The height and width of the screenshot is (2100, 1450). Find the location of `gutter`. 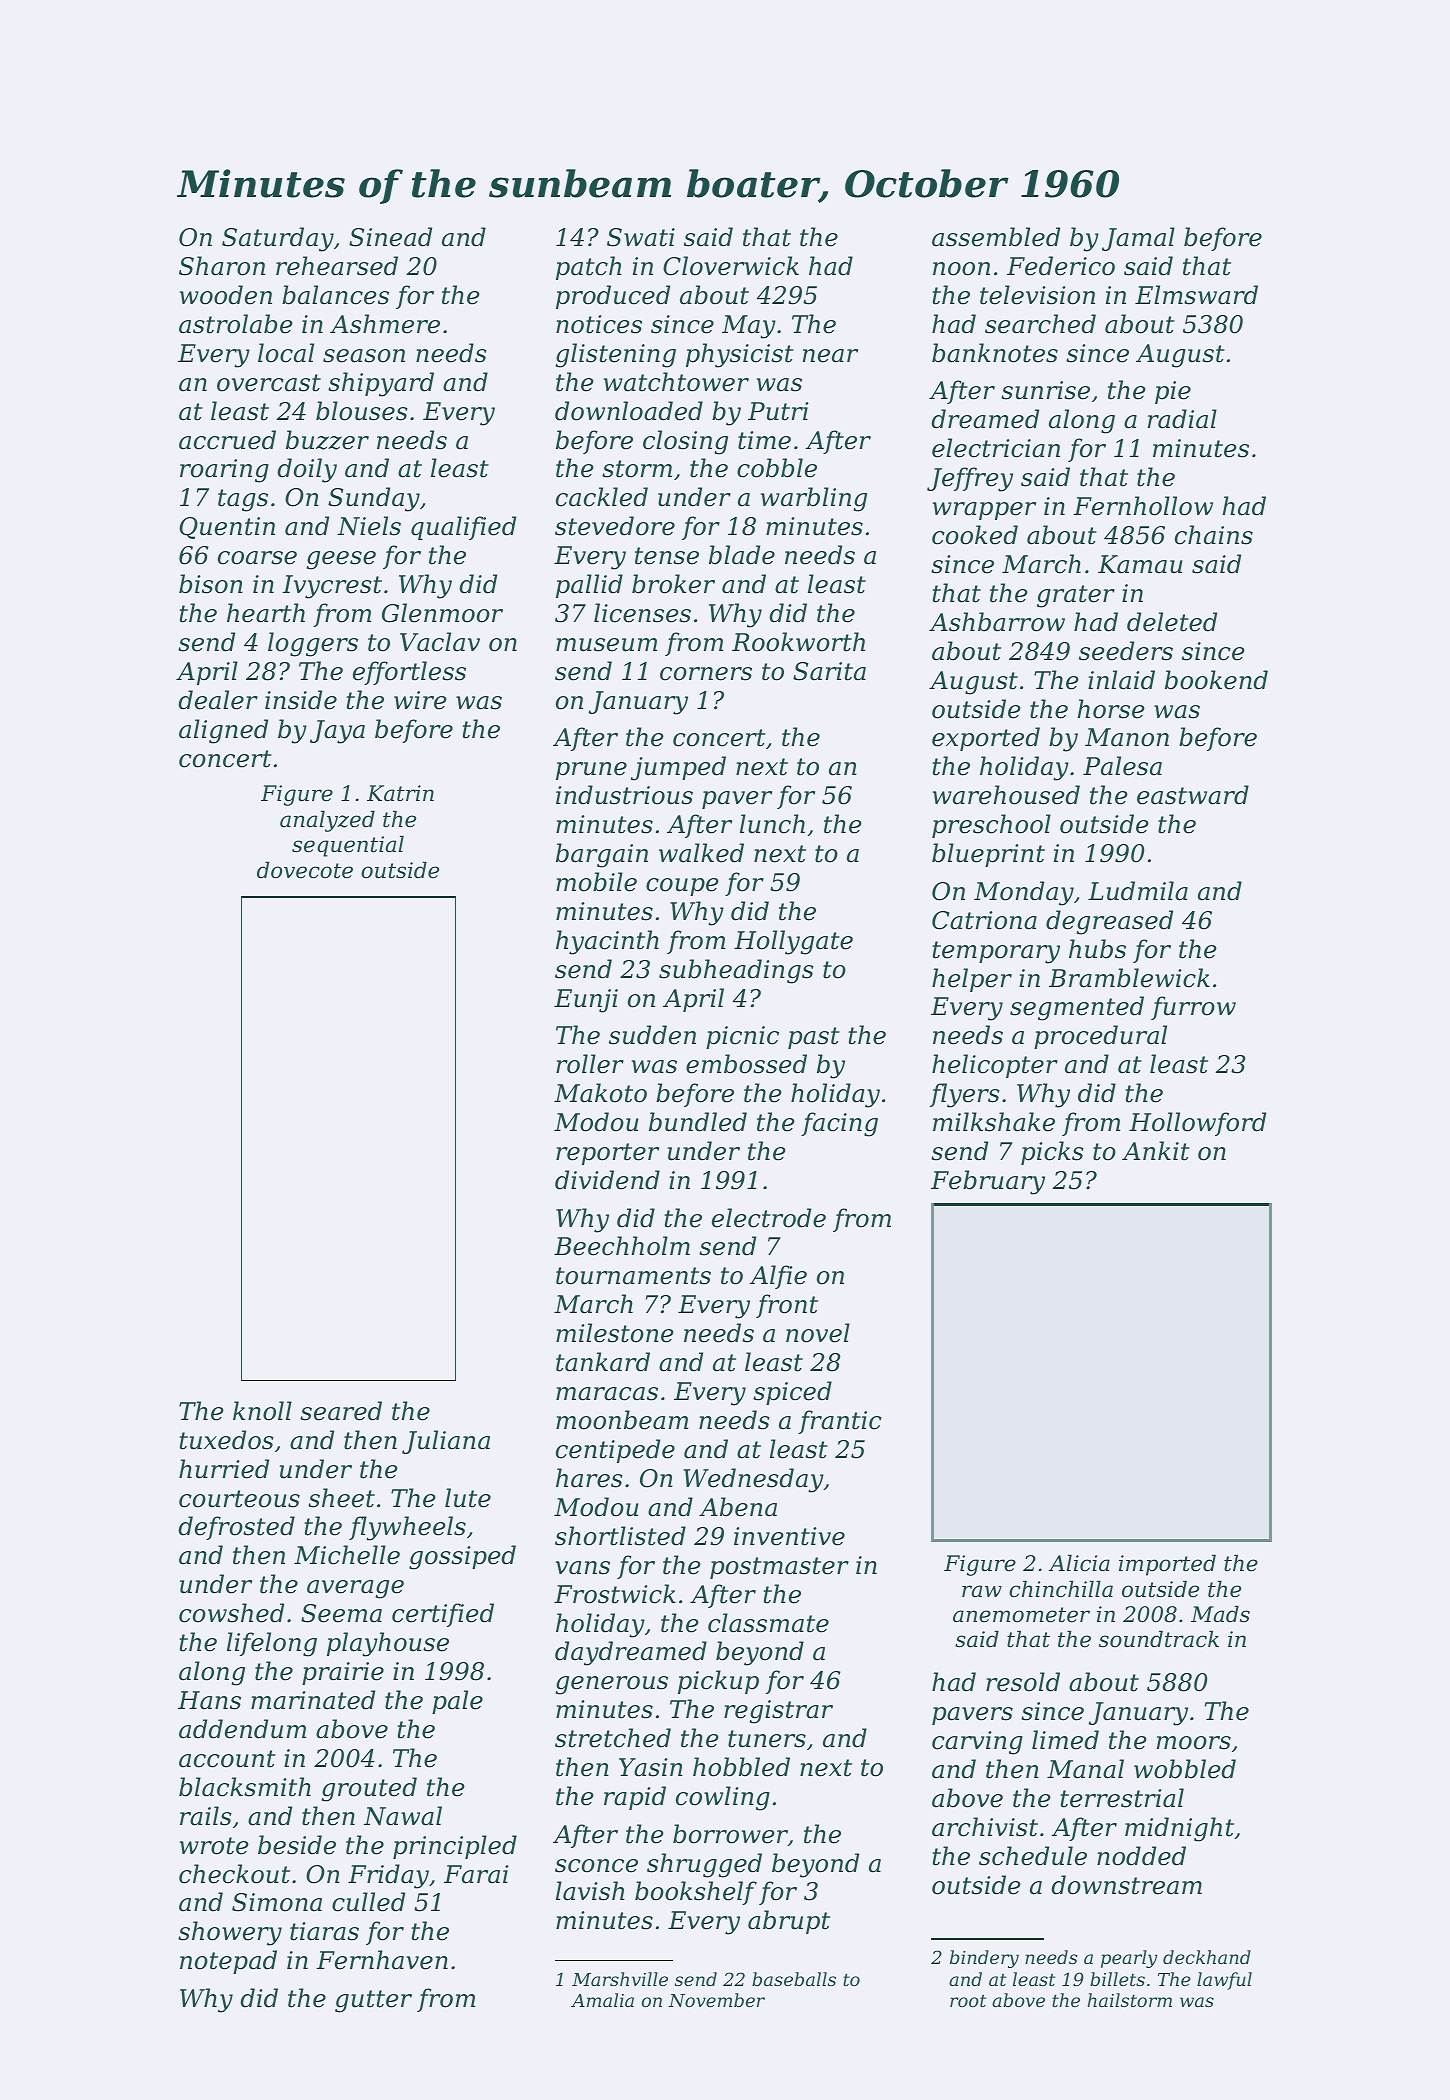

gutter is located at coordinates (373, 2001).
